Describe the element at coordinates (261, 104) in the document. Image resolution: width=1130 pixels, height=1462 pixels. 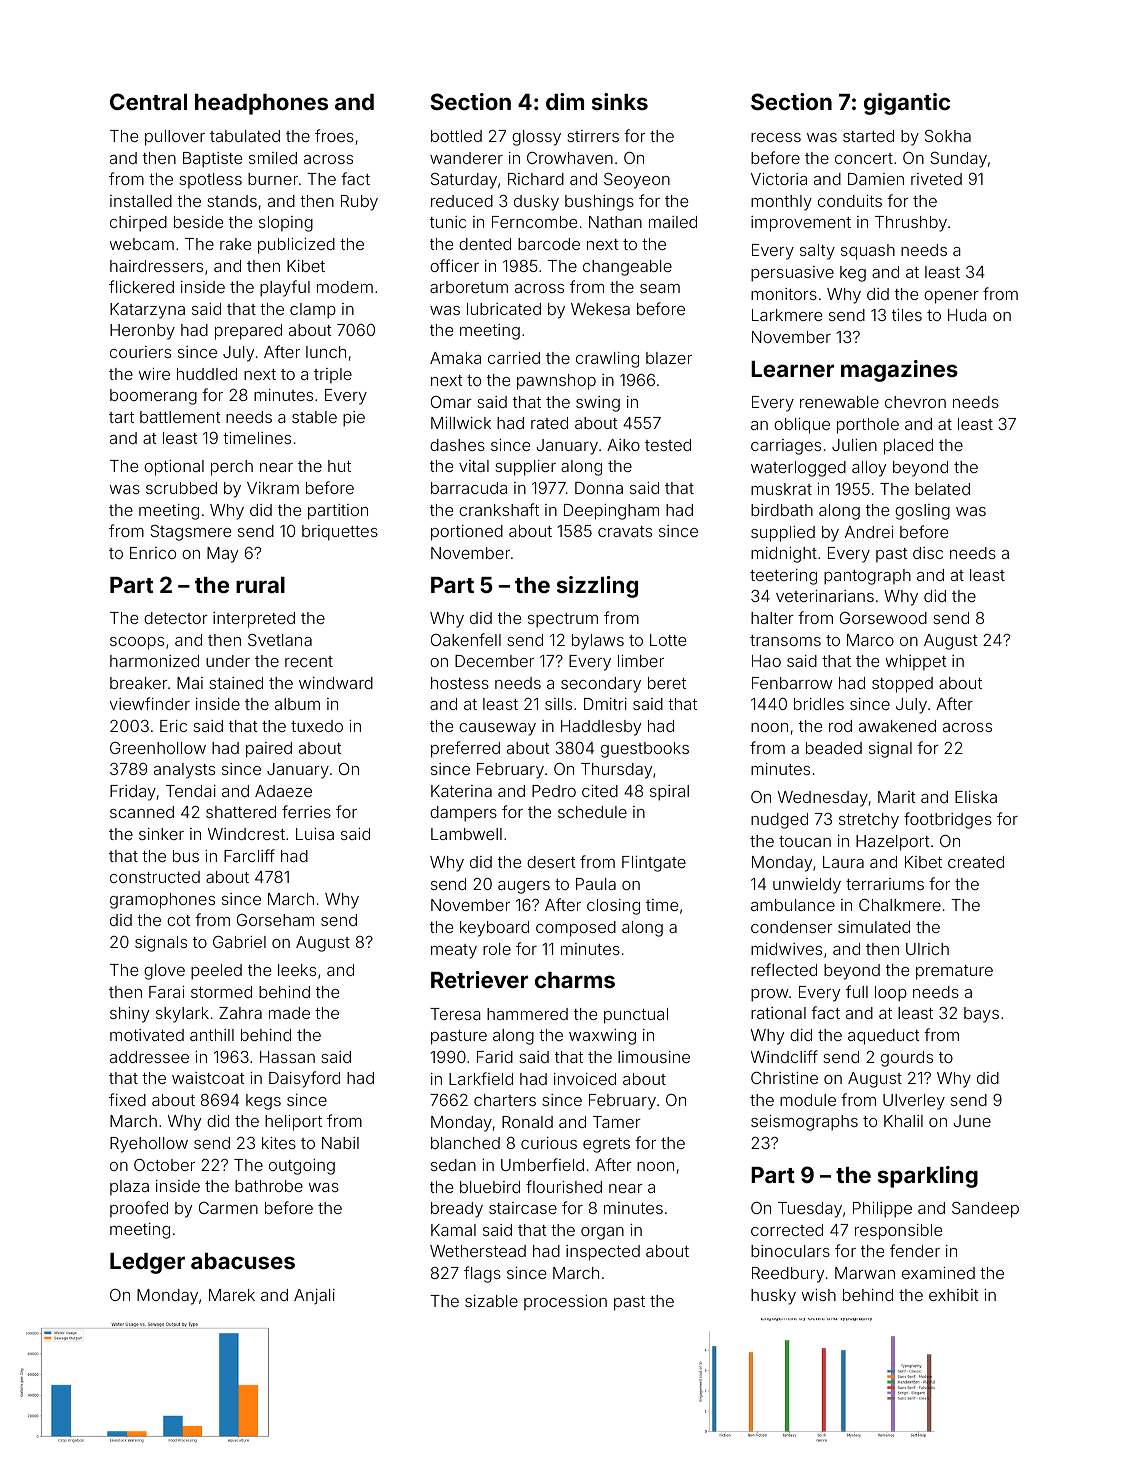
I see `headphones` at that location.
